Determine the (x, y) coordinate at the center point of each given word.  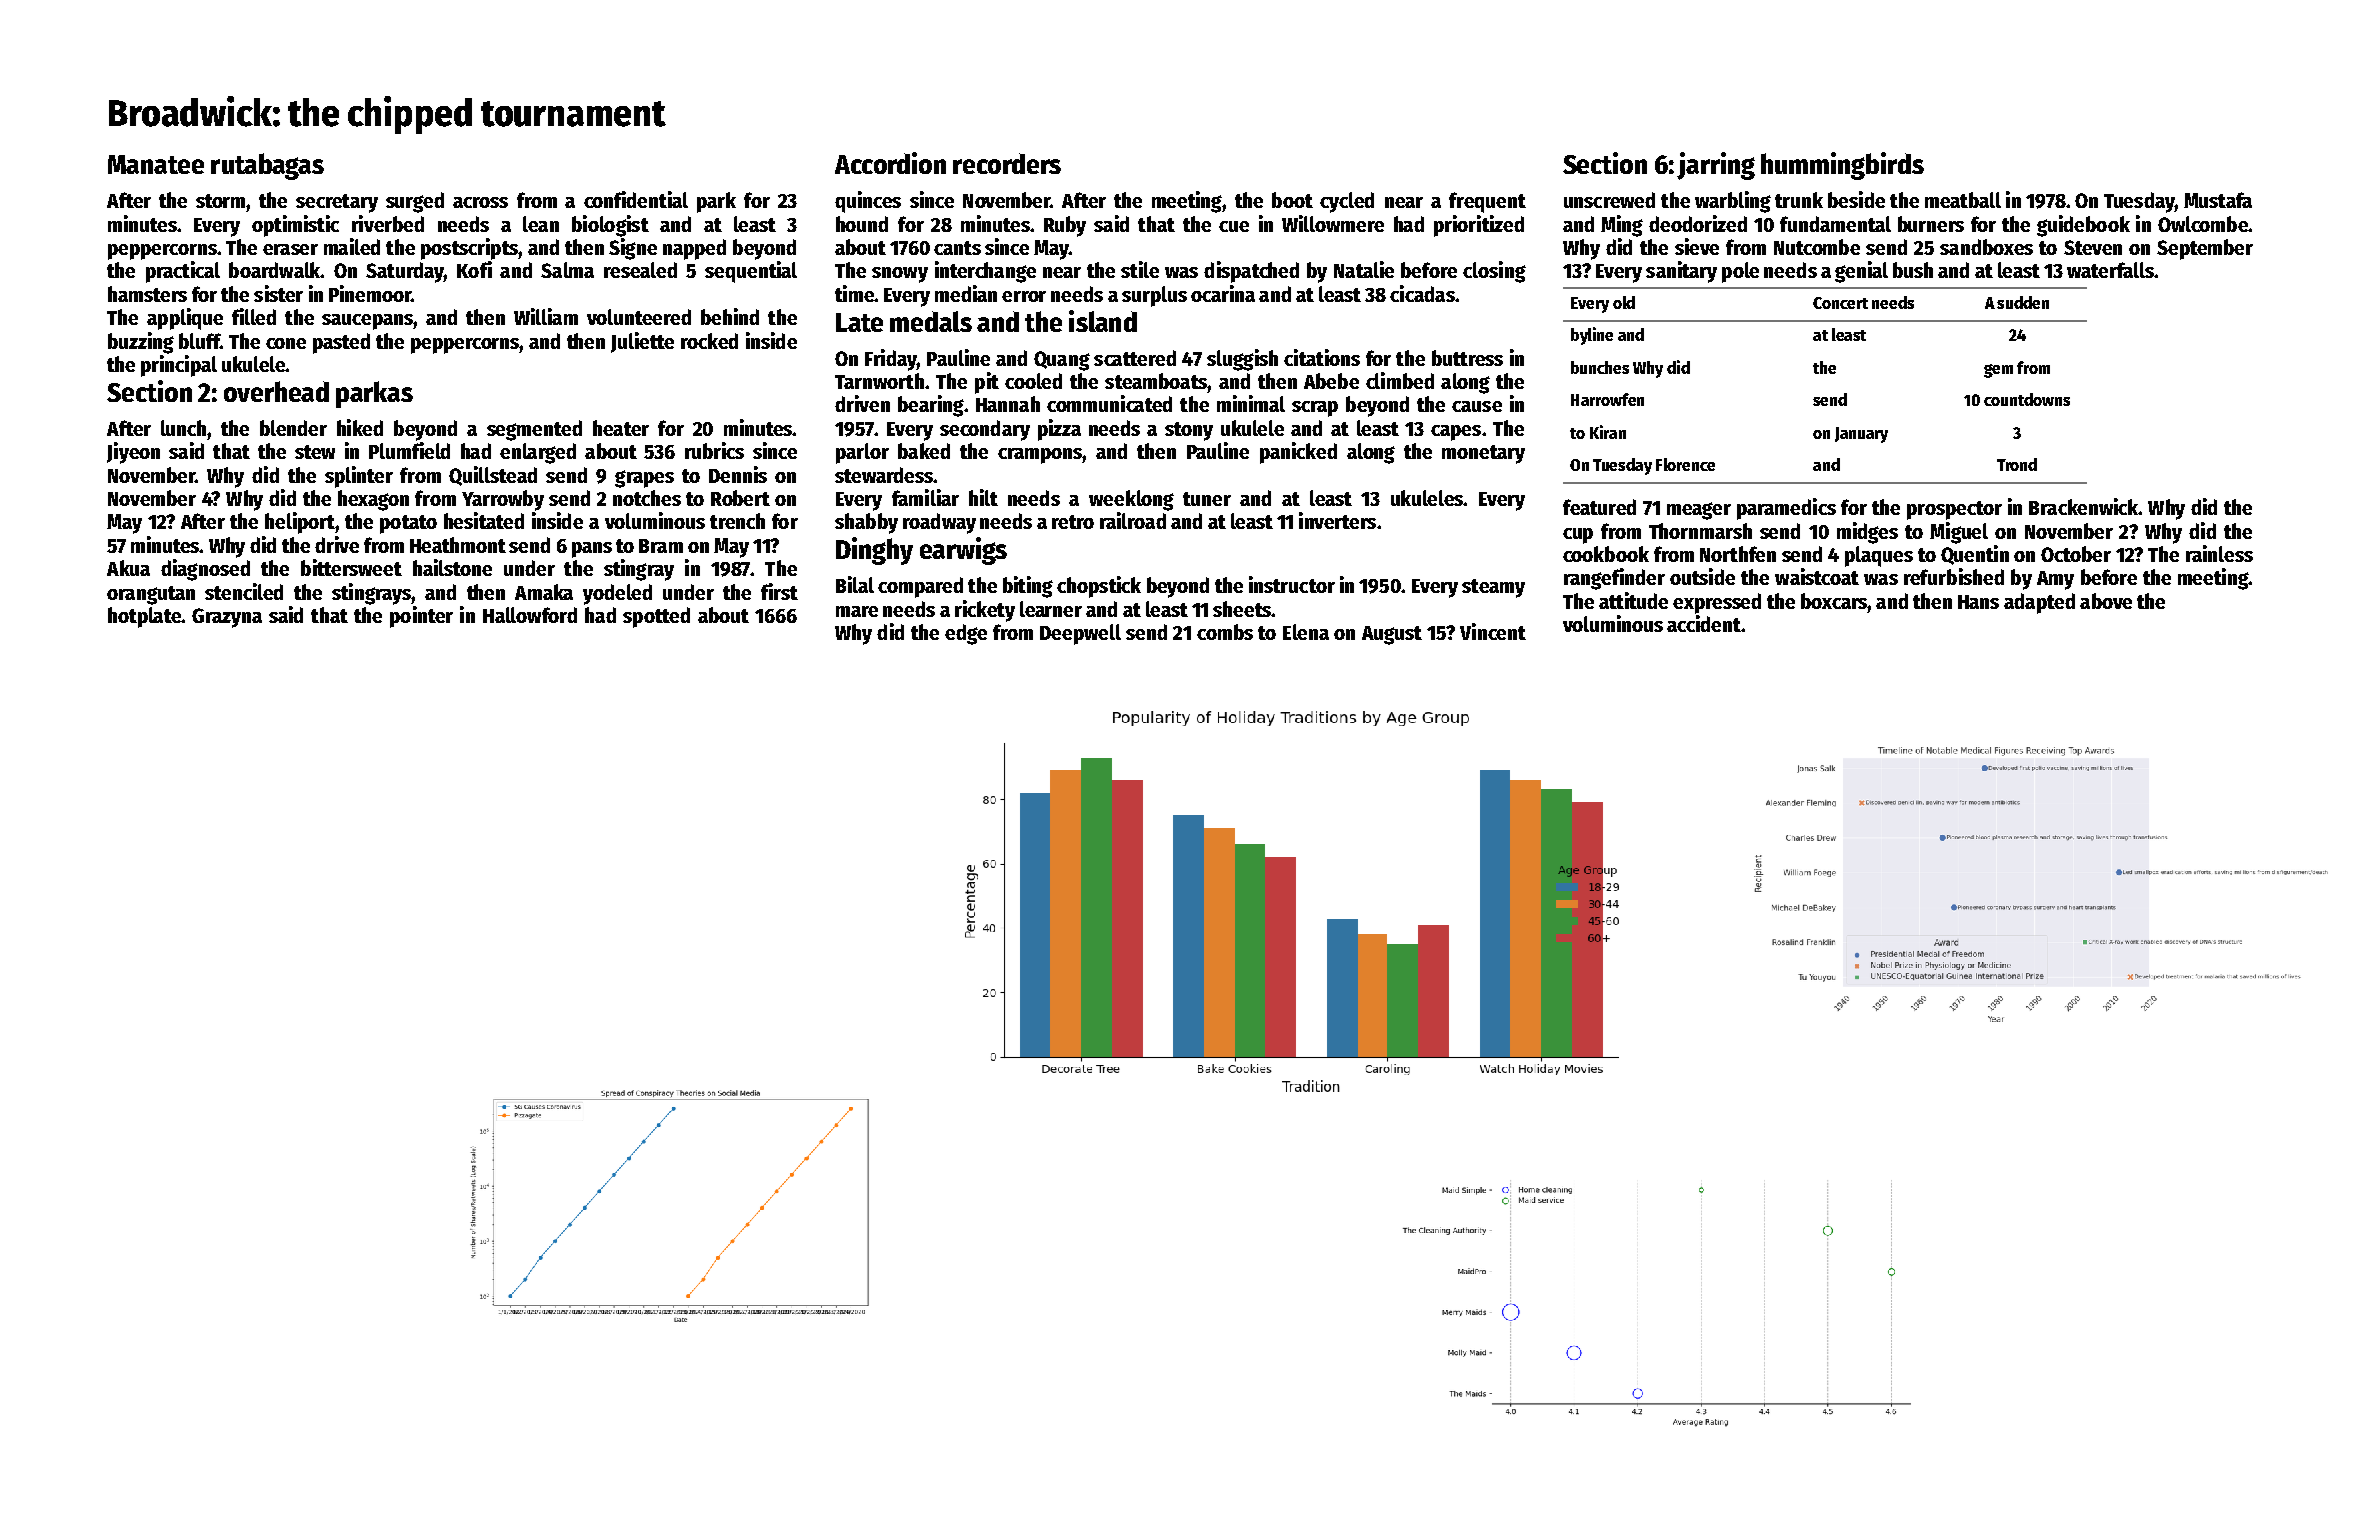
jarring (1716, 166)
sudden (2023, 302)
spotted (656, 617)
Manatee (156, 164)
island (1103, 321)
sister (278, 293)
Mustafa (2218, 200)
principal (179, 366)
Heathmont (458, 545)
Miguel (1959, 533)
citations (1322, 357)
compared (920, 587)
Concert (1840, 303)
